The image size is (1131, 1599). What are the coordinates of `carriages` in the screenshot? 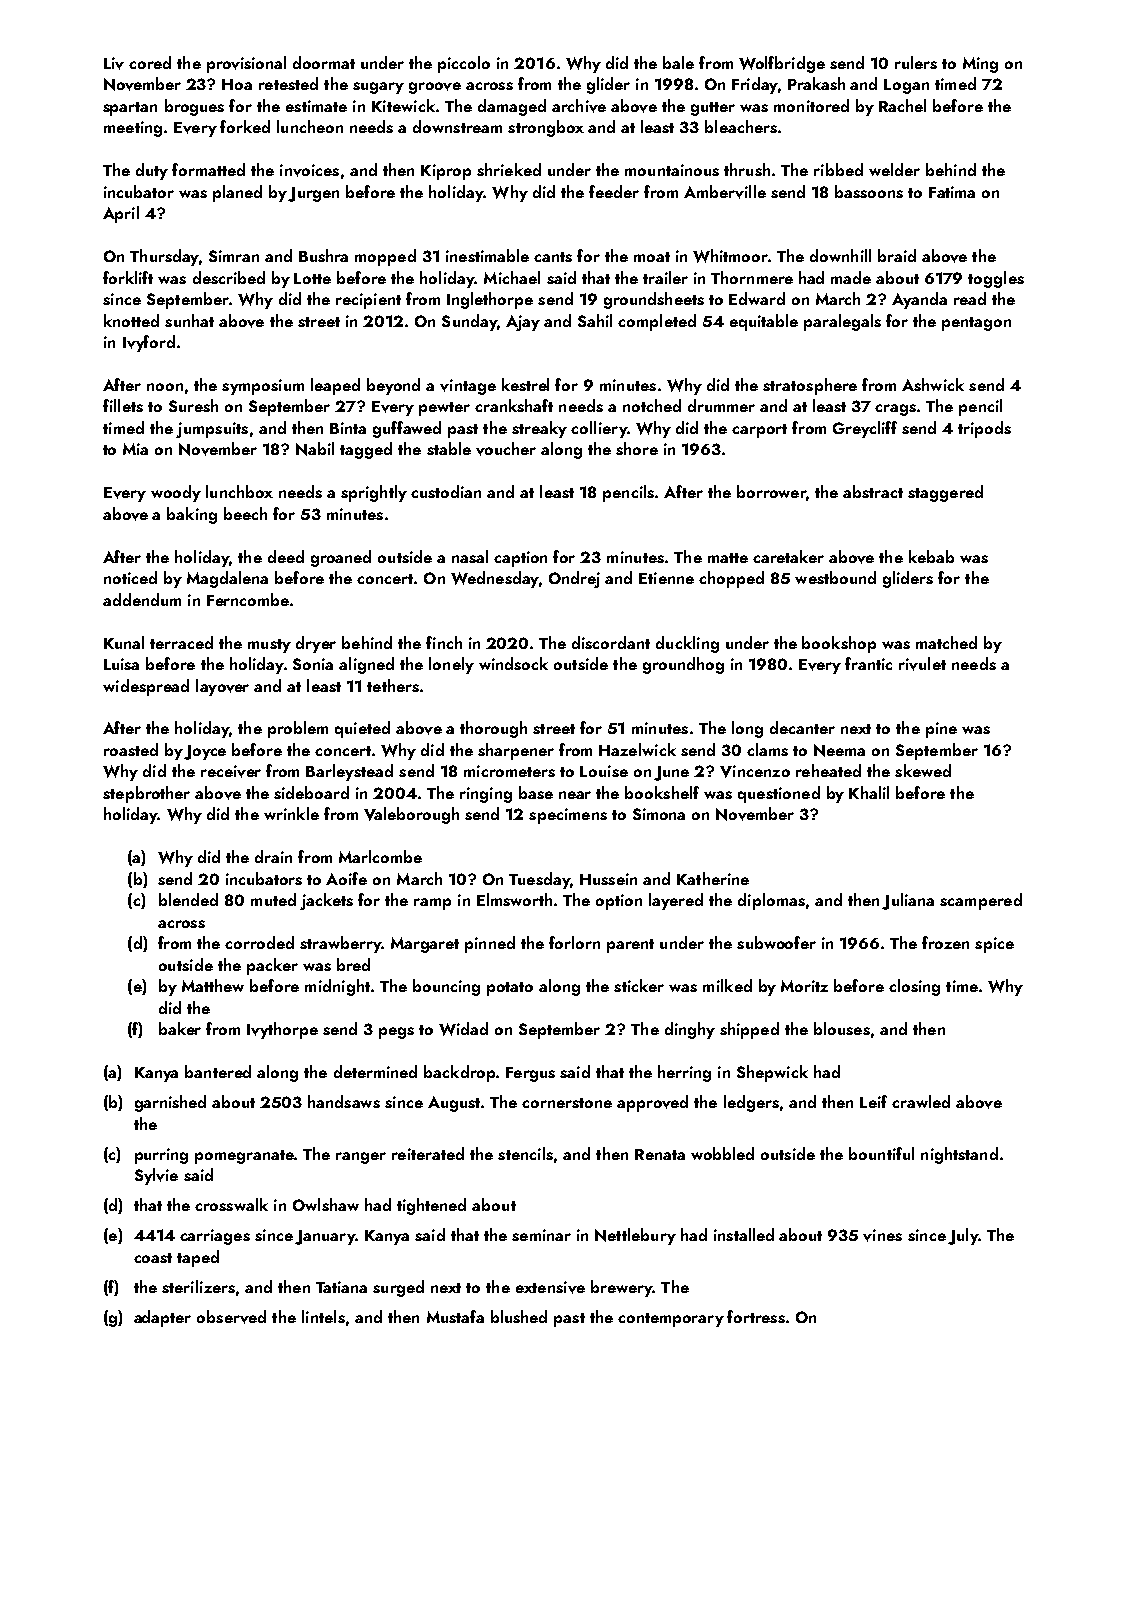 It's located at (215, 1237).
